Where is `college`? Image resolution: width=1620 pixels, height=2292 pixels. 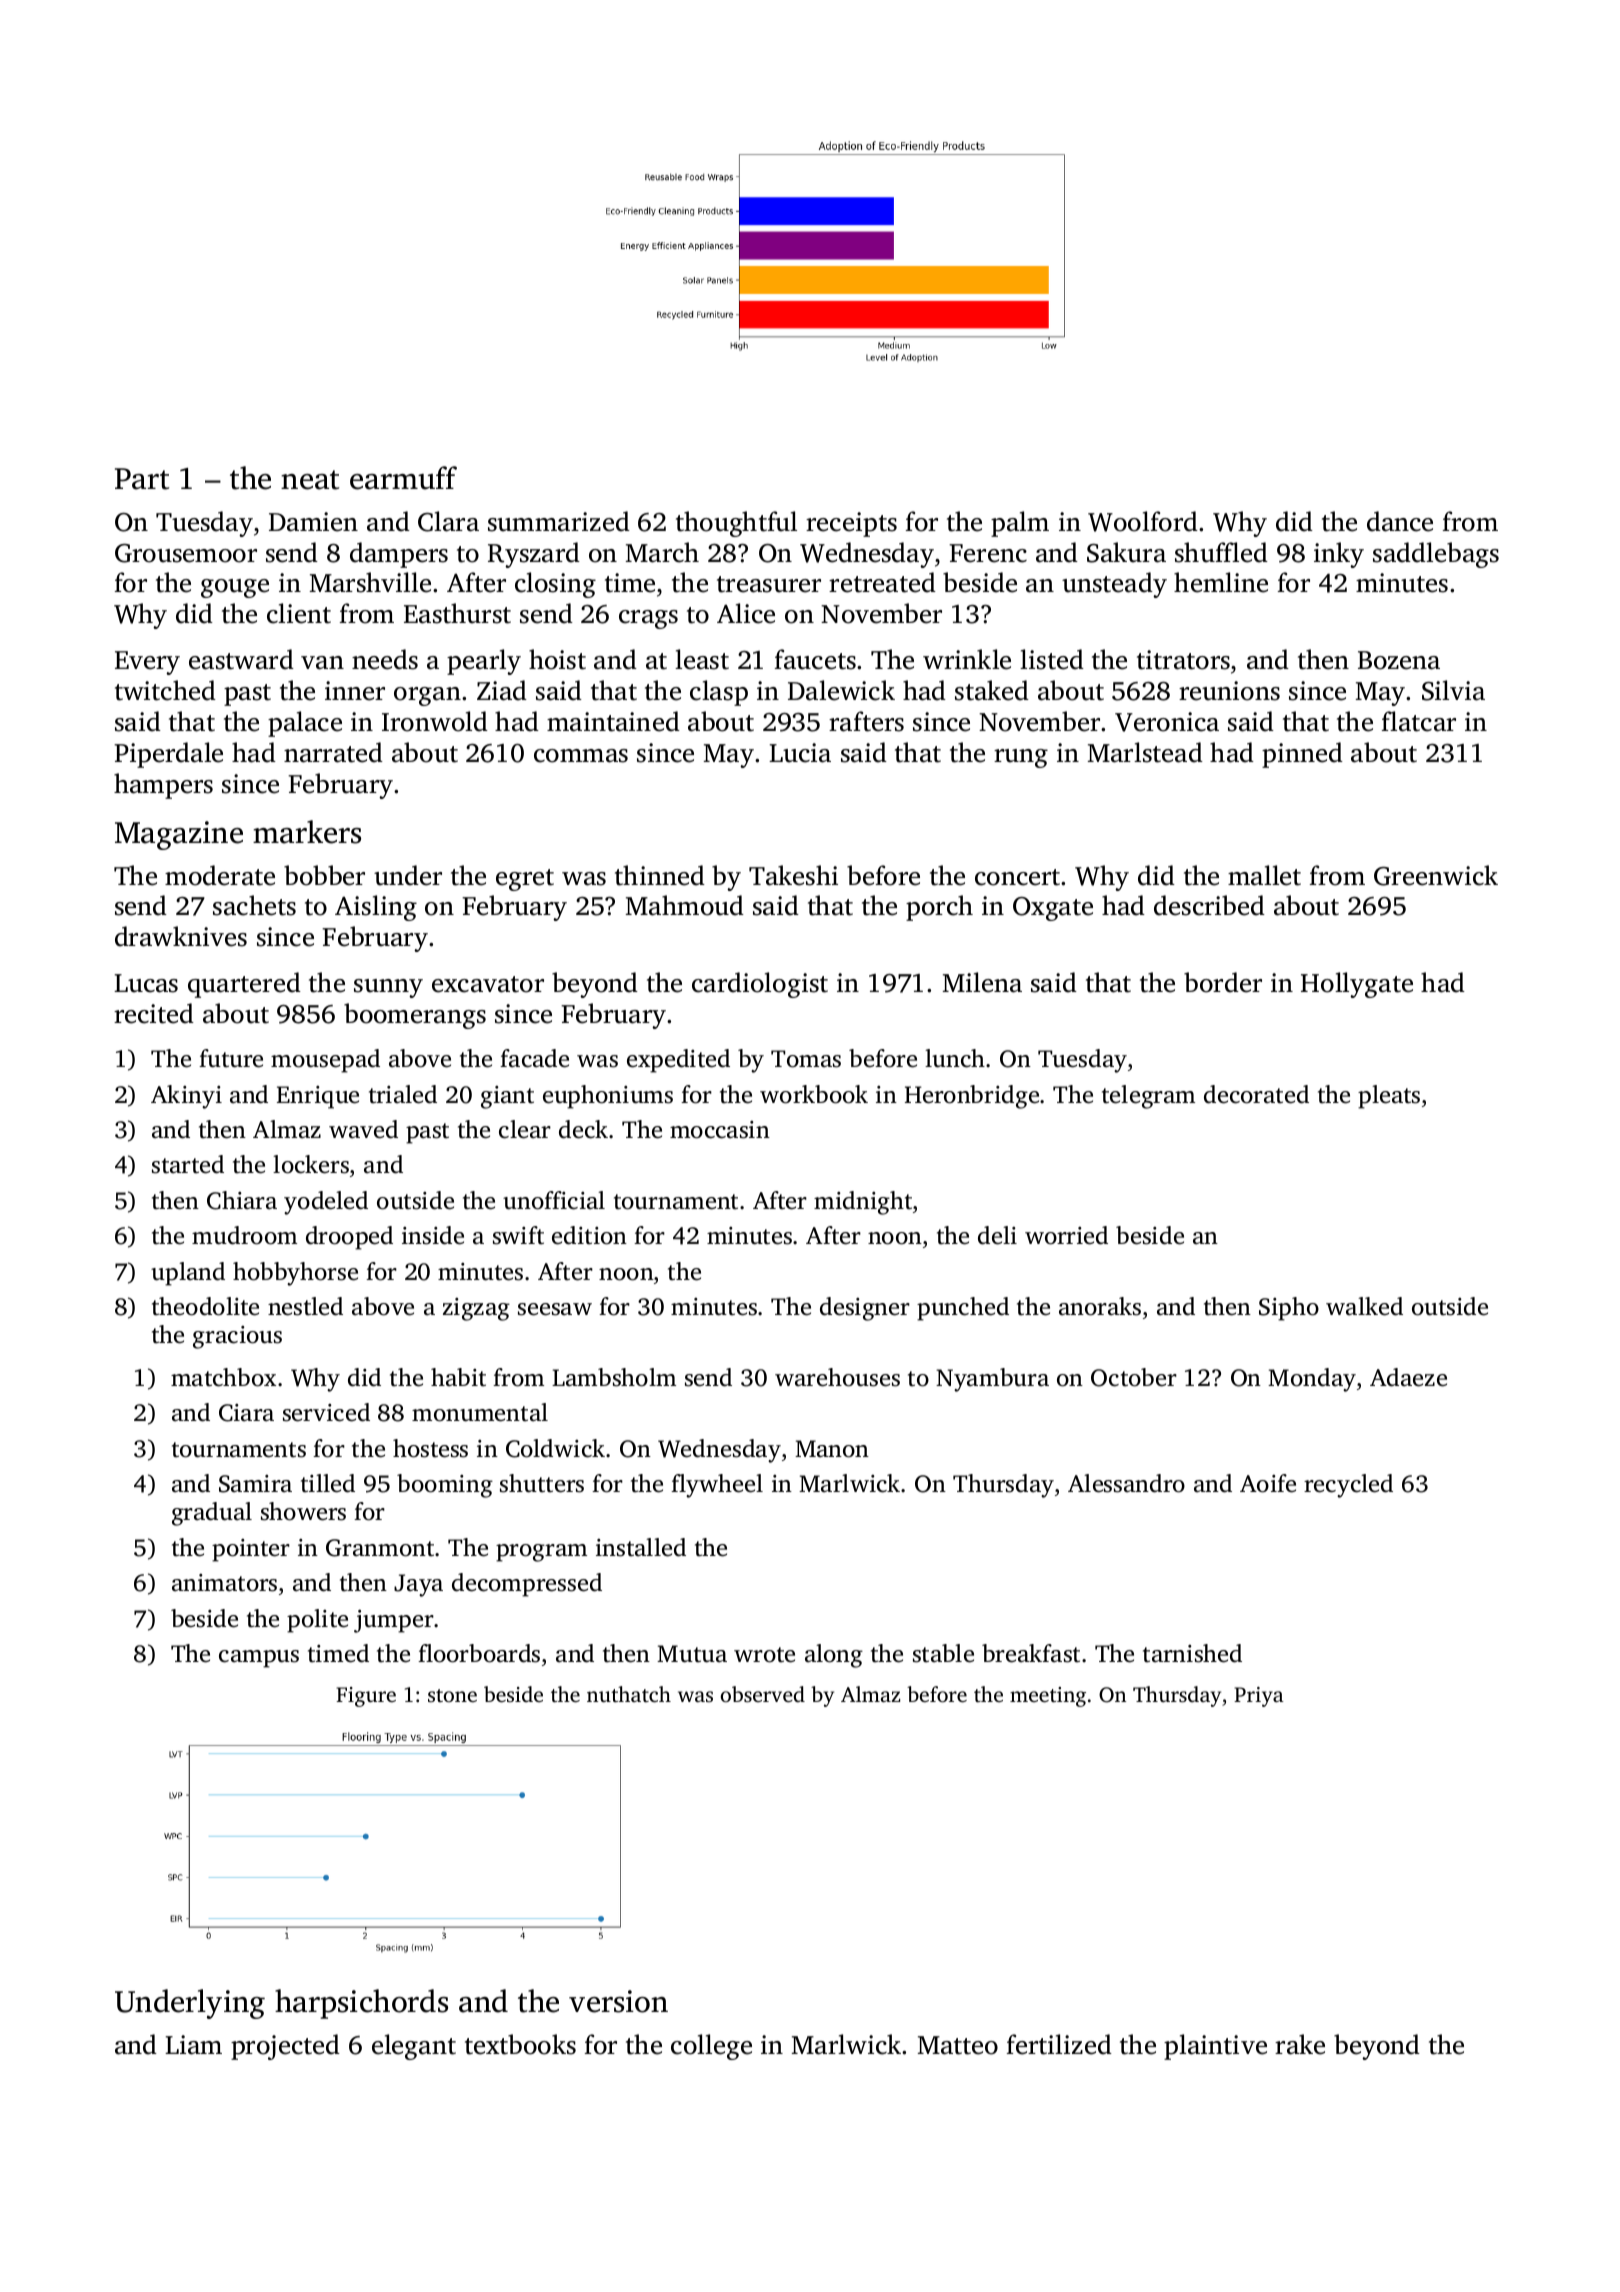 college is located at coordinates (711, 2047).
